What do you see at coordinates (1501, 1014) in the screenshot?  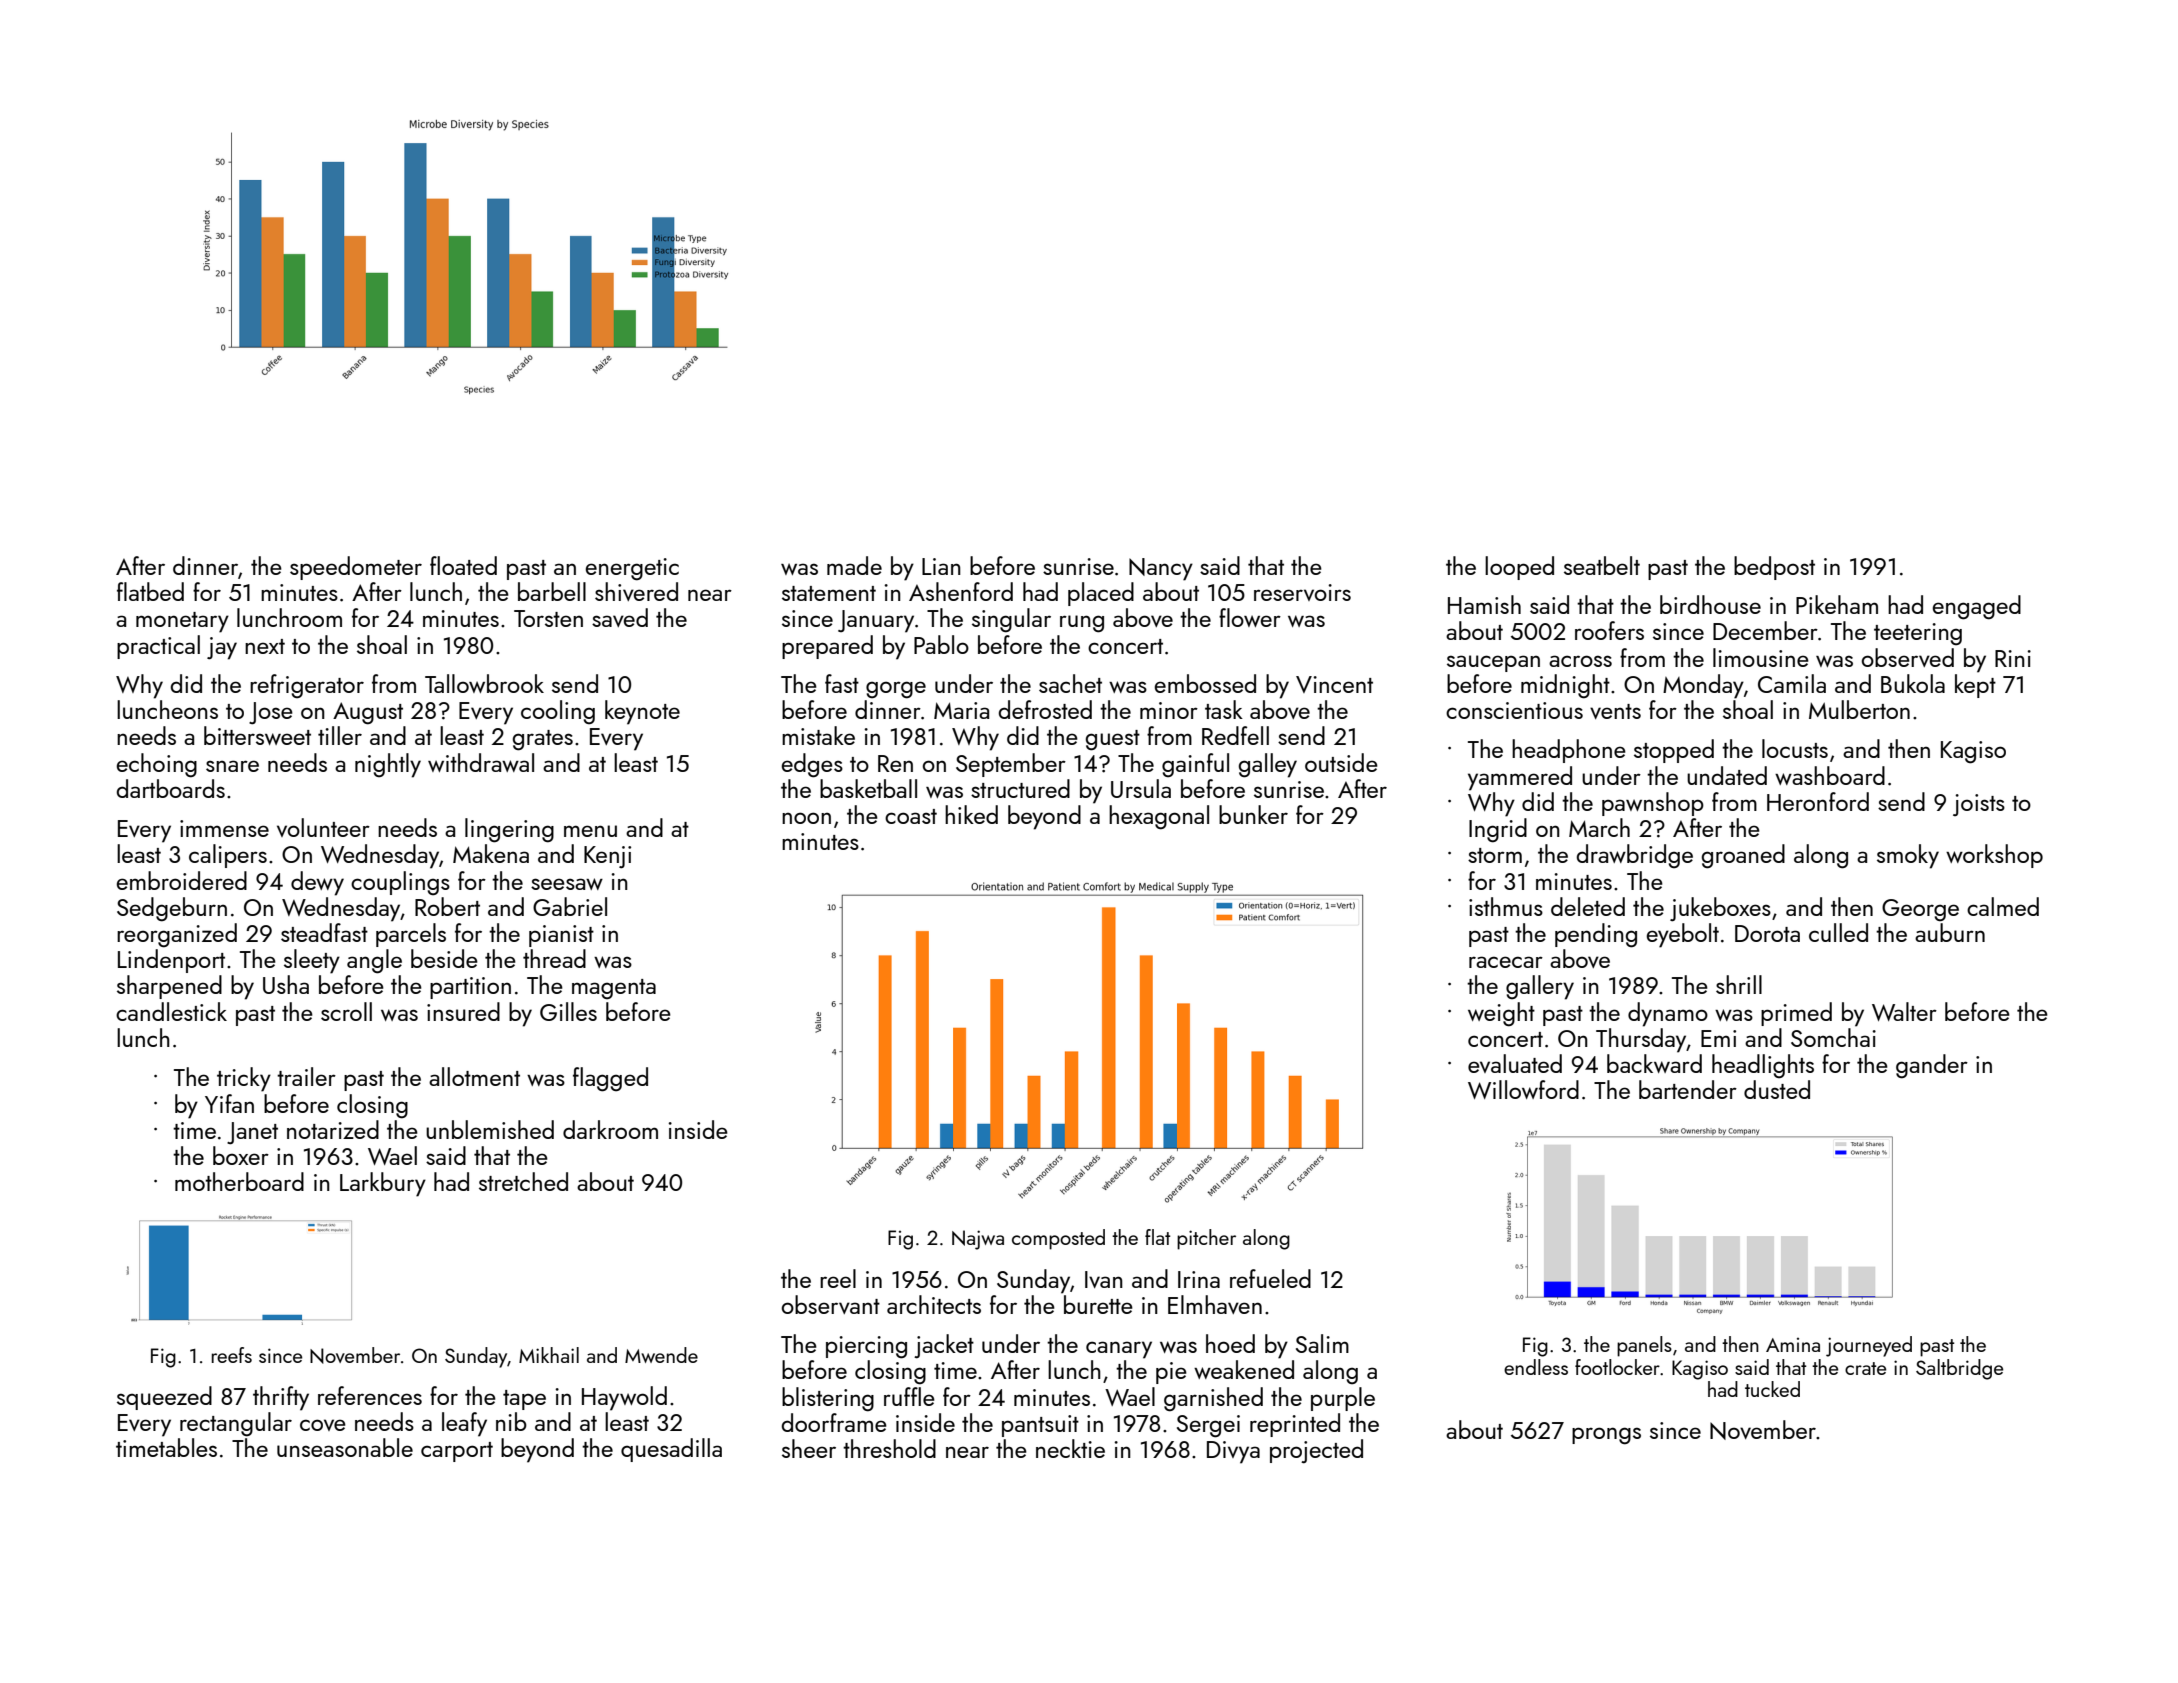 I see `weight` at bounding box center [1501, 1014].
